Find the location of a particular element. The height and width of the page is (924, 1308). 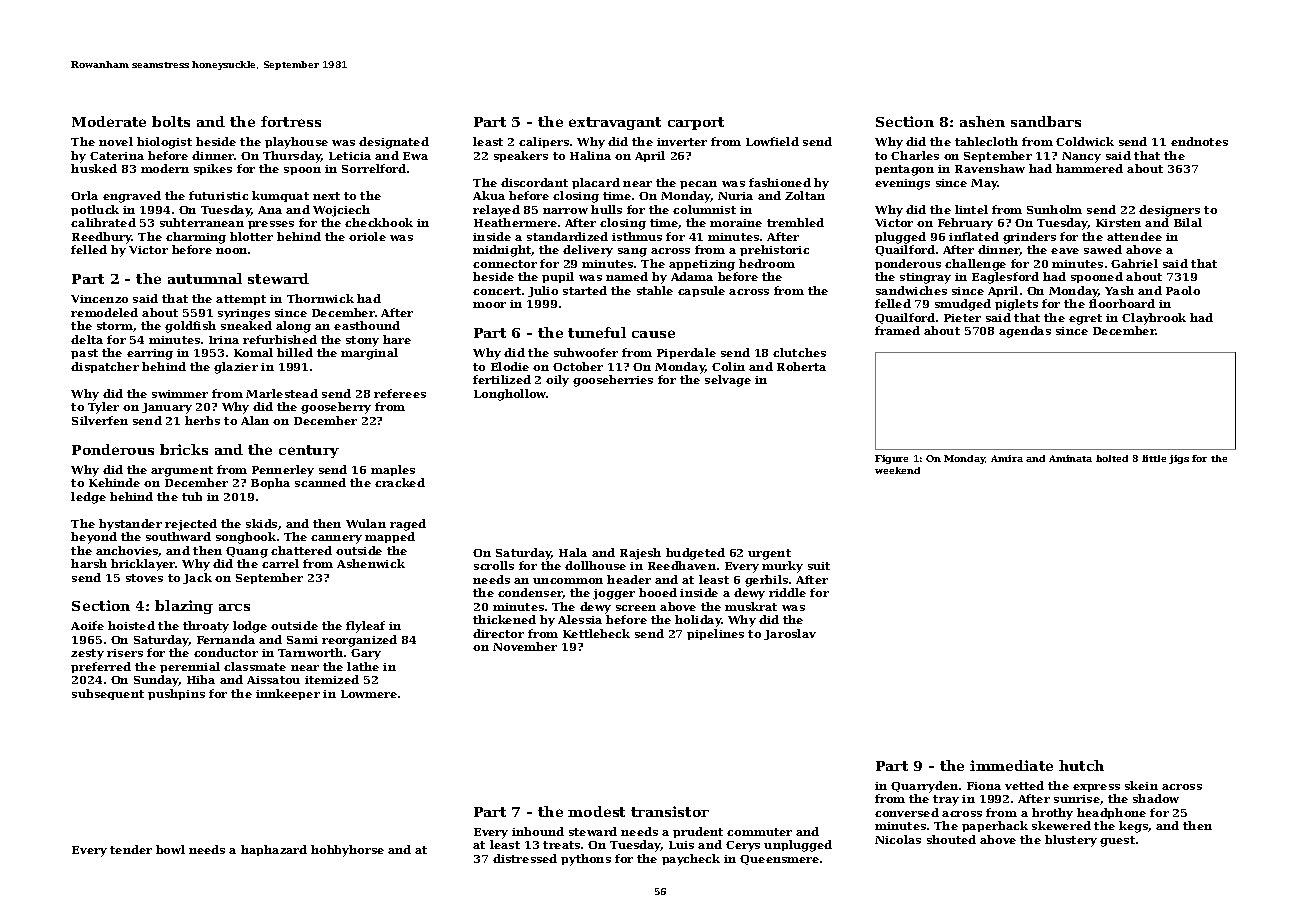

skids is located at coordinates (261, 523).
